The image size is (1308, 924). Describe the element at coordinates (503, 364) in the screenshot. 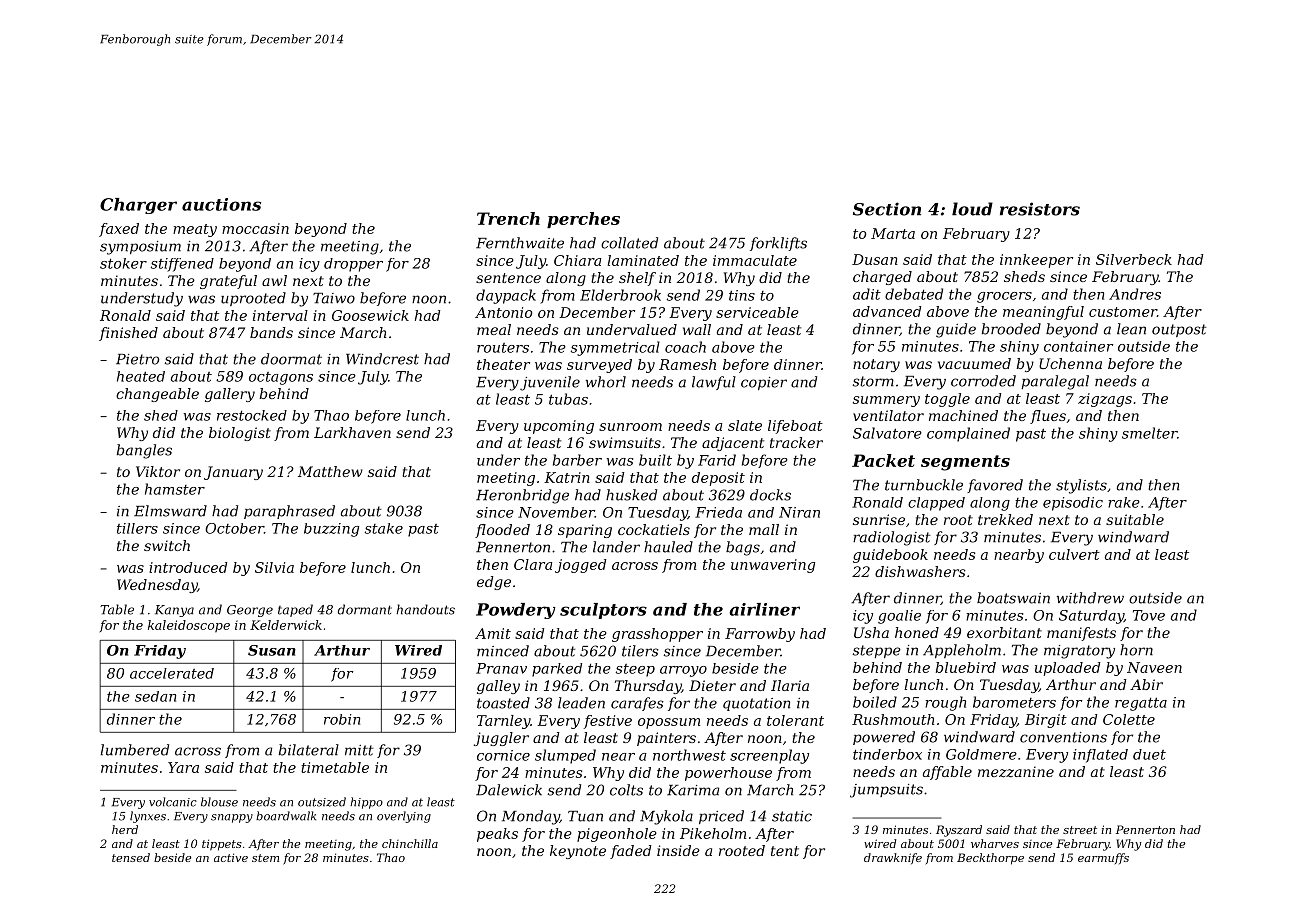

I see `theater` at that location.
